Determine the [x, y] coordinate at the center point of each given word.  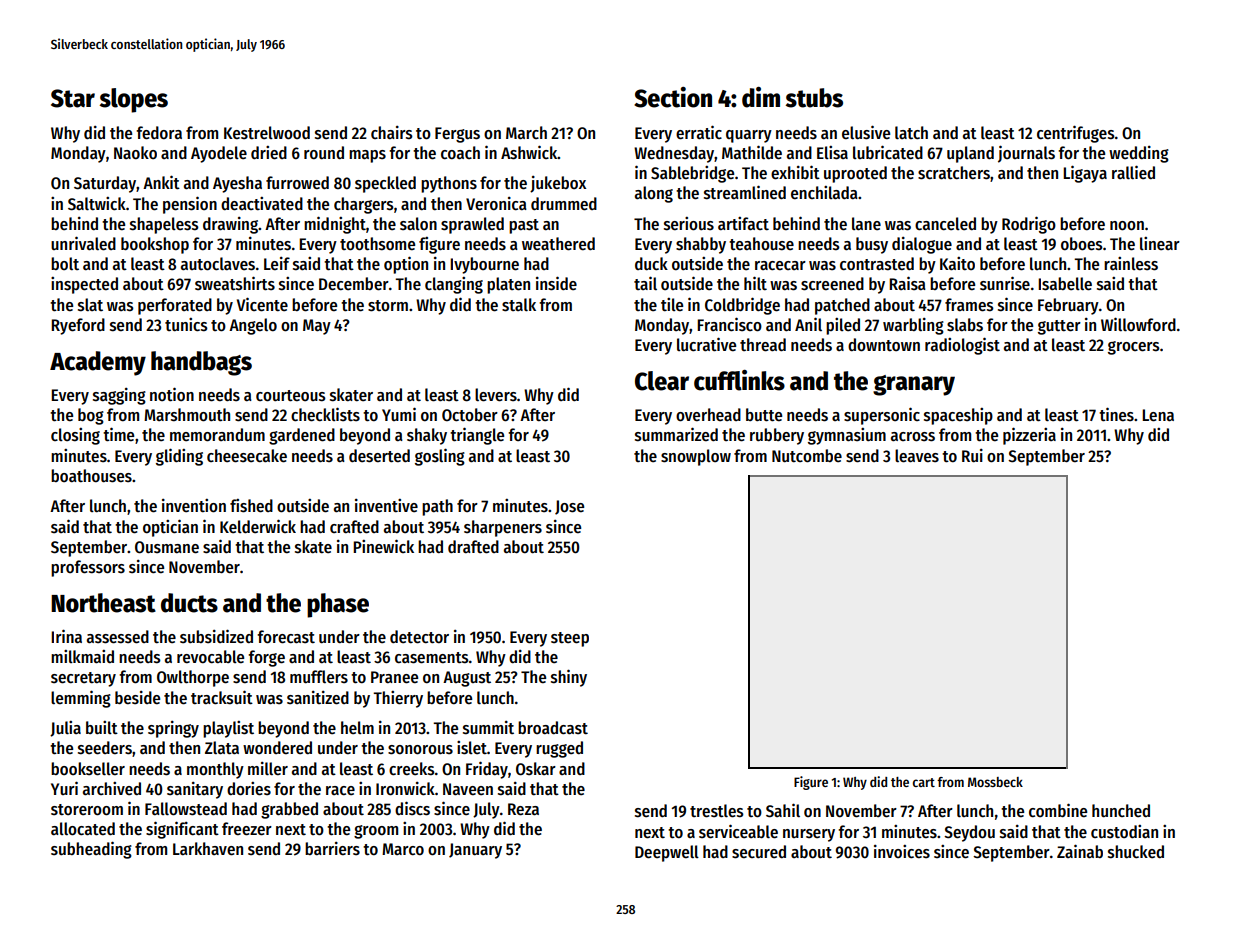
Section [673, 97]
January [475, 851]
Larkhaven [208, 849]
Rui [972, 456]
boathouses [91, 476]
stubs [814, 98]
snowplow [696, 457]
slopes [134, 100]
